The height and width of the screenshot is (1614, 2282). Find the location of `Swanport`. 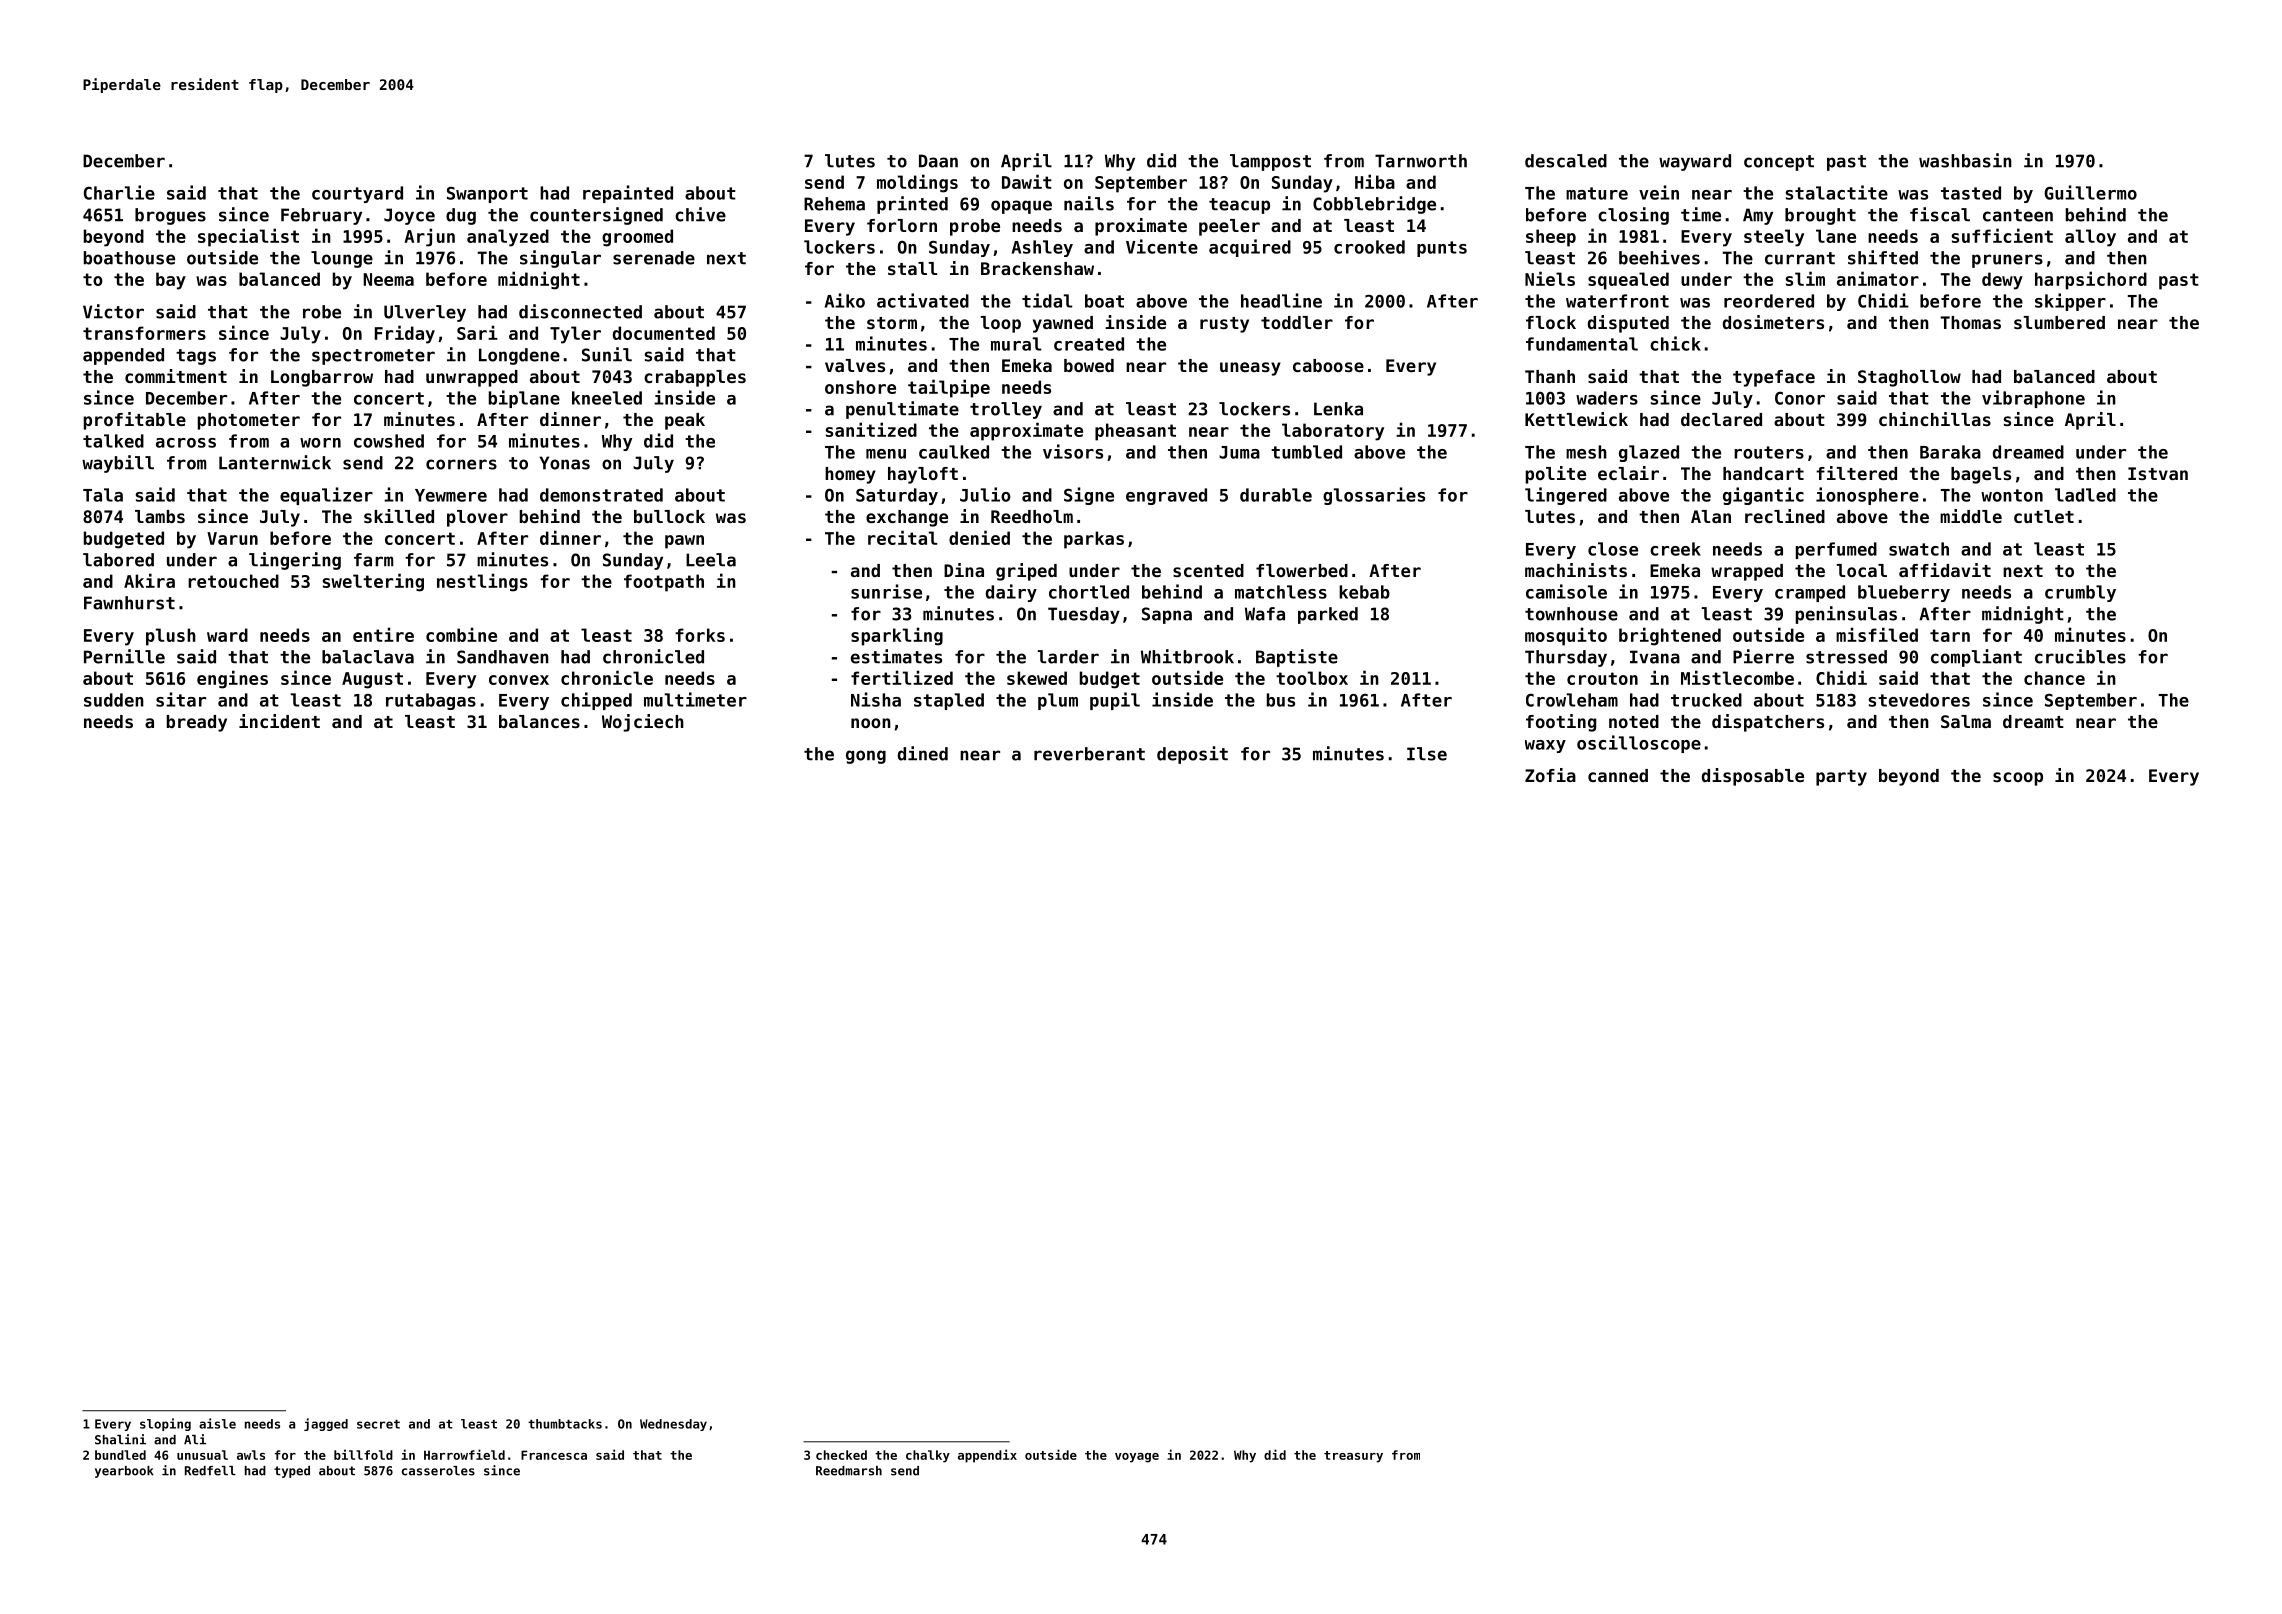

Swanport is located at coordinates (487, 195).
